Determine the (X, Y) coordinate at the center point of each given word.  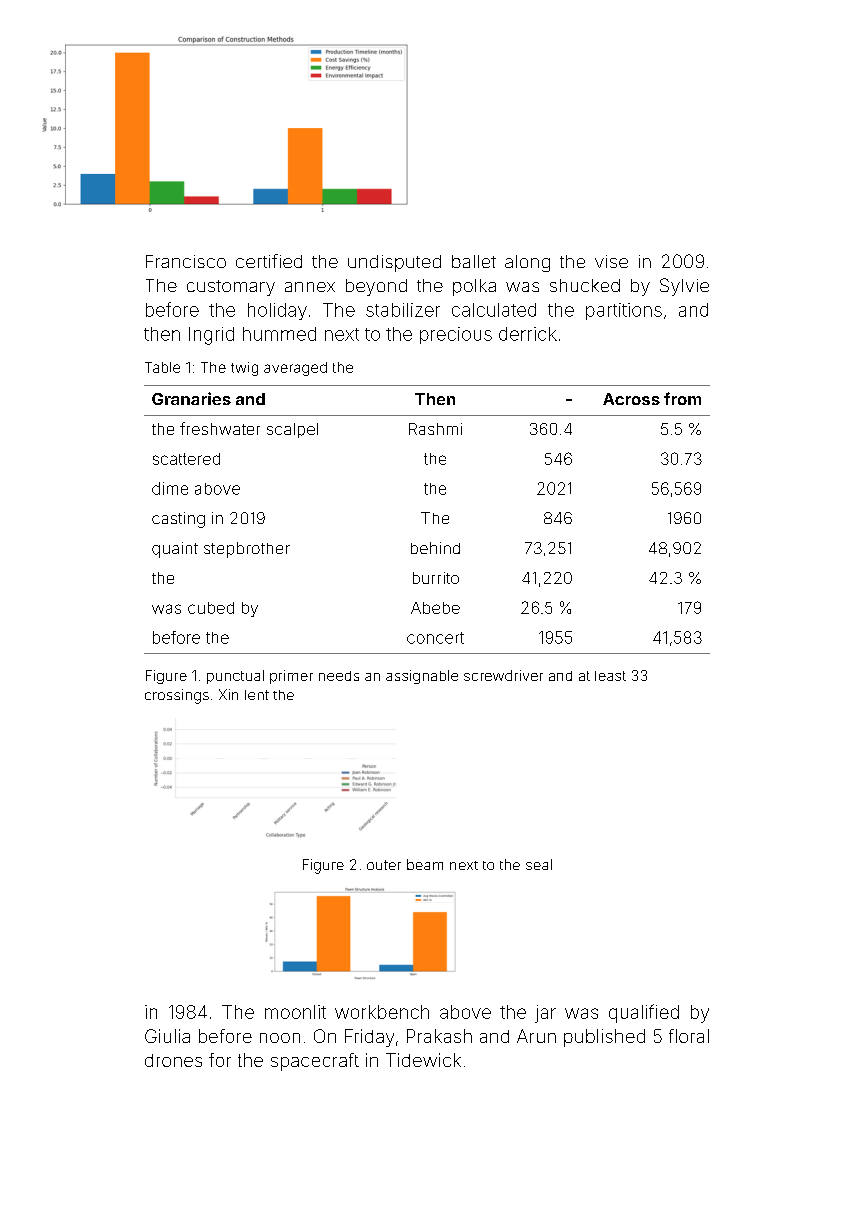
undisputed (394, 263)
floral (689, 1036)
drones (173, 1060)
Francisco (186, 261)
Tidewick (423, 1060)
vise (611, 261)
